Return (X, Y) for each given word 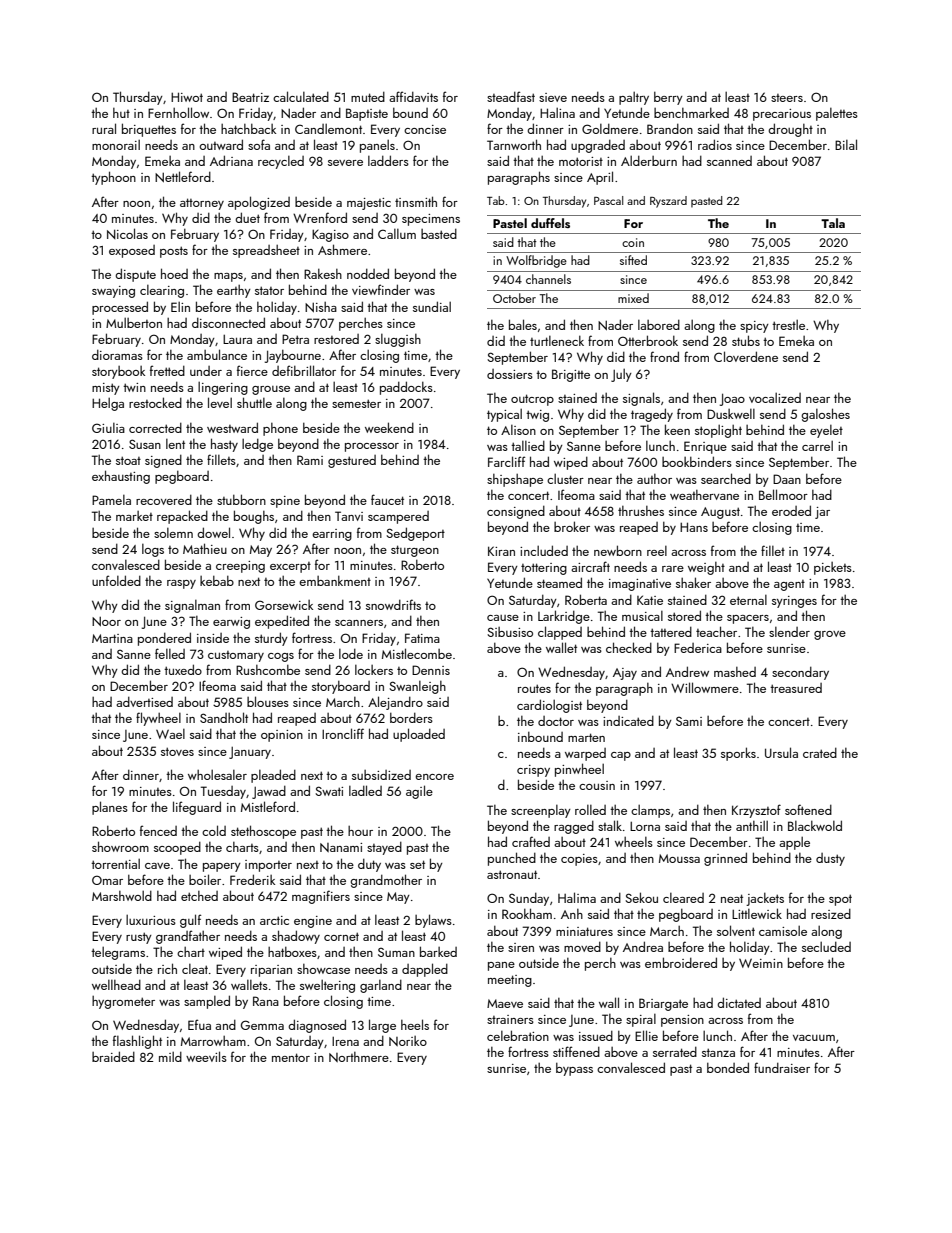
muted (368, 97)
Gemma (262, 1025)
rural (104, 128)
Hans (694, 527)
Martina (112, 638)
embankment (335, 580)
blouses (268, 701)
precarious (782, 115)
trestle (788, 324)
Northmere (359, 1057)
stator (269, 290)
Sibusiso (510, 632)
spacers (748, 619)
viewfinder (381, 289)
